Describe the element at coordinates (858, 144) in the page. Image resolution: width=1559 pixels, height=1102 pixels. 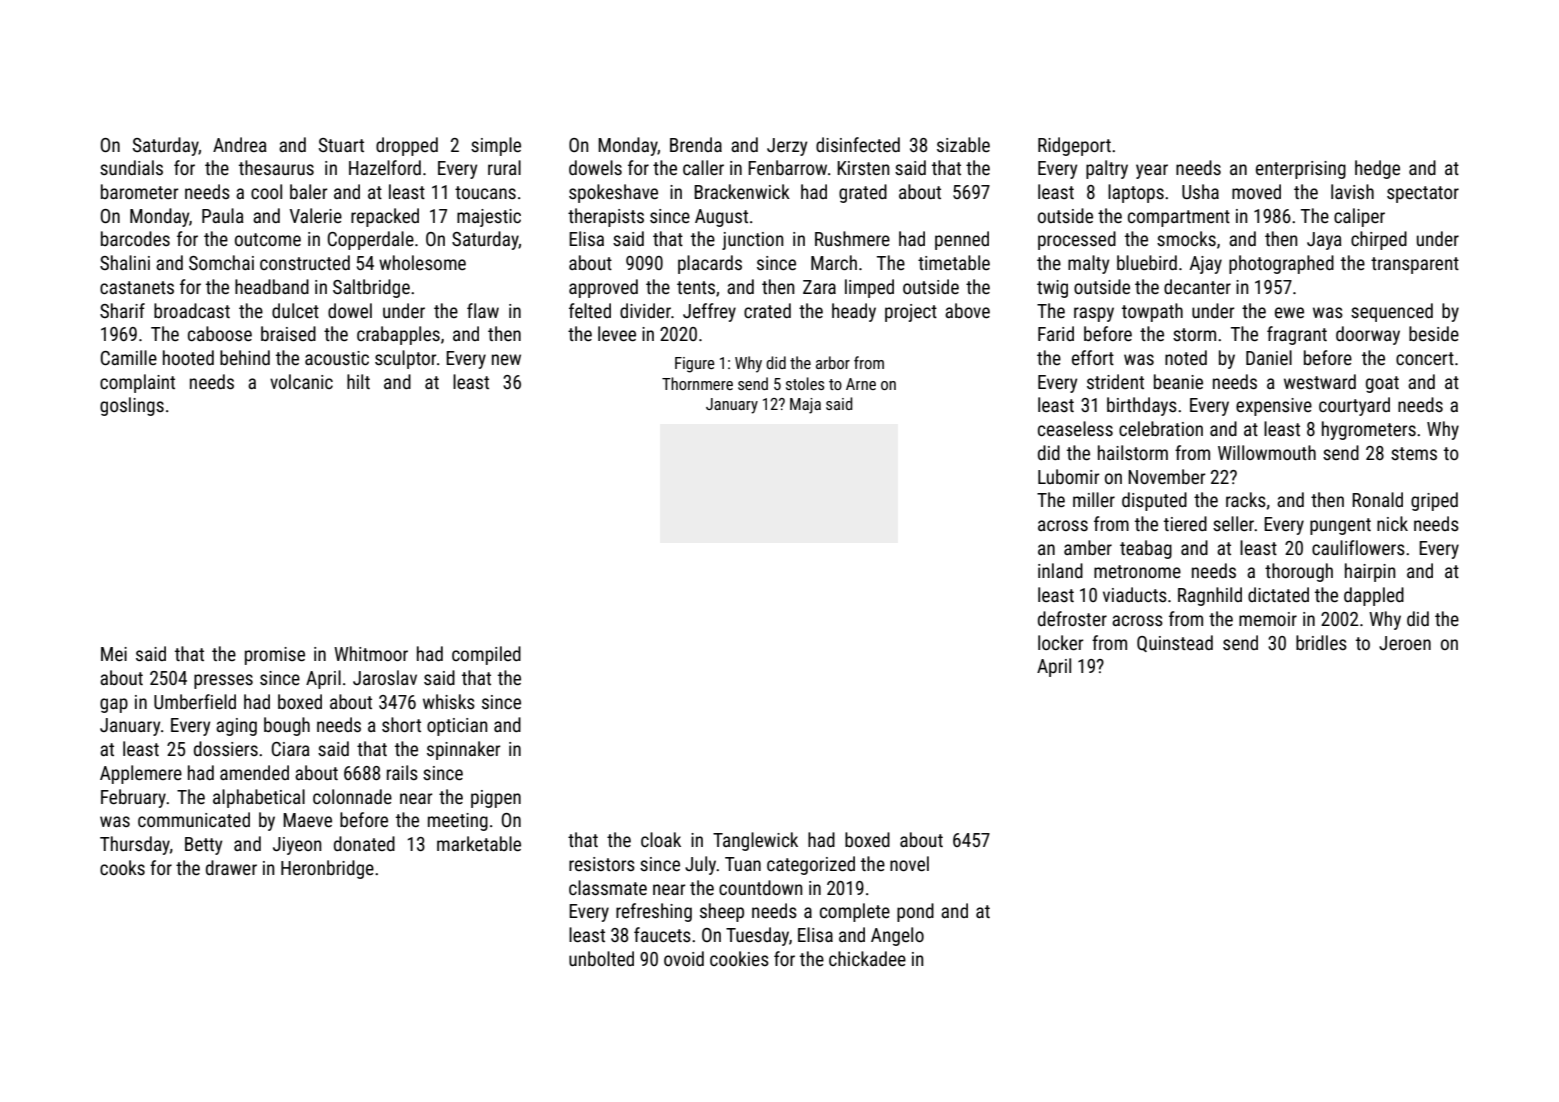
I see `disinfected` at that location.
